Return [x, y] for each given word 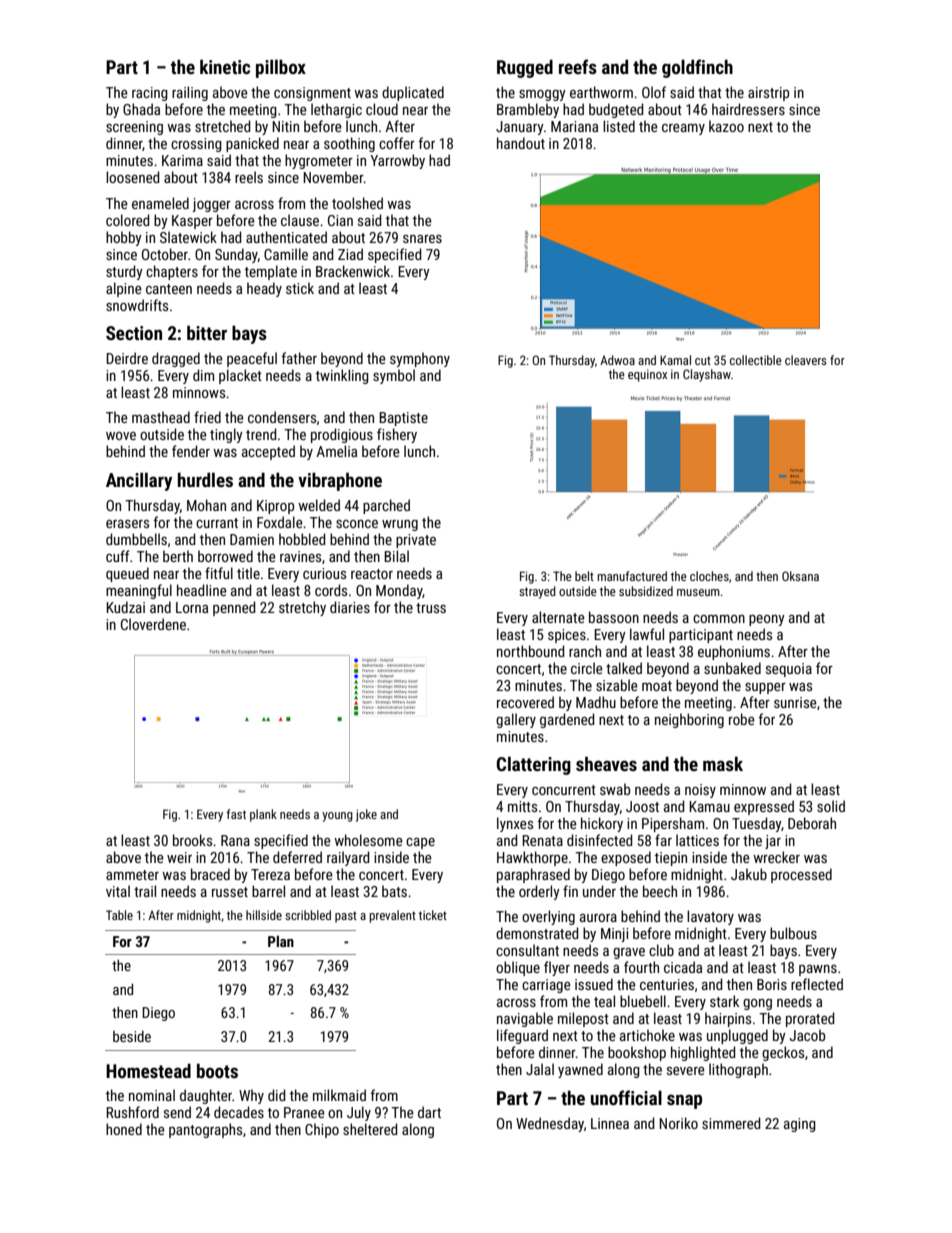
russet [230, 892]
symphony [420, 359]
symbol [394, 376]
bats [394, 891]
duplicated [413, 93]
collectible [756, 360]
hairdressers [748, 109]
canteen [169, 289]
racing [150, 94]
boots [217, 1070]
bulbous [793, 933]
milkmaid [339, 1095]
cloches [709, 576]
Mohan [206, 505]
